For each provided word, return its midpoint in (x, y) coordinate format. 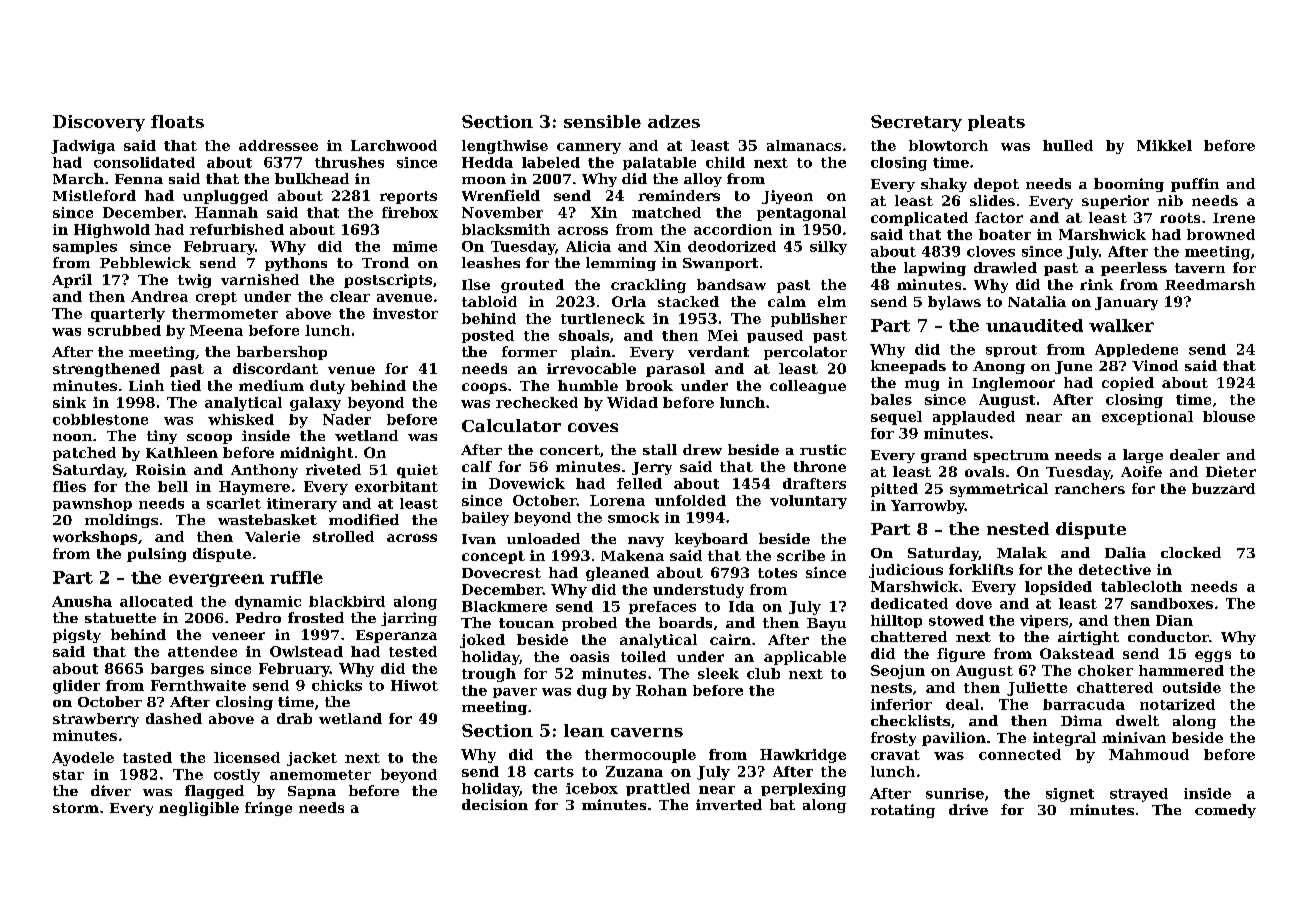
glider (76, 687)
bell (173, 486)
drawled (1005, 267)
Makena (632, 555)
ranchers (1090, 488)
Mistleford (94, 195)
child (725, 162)
